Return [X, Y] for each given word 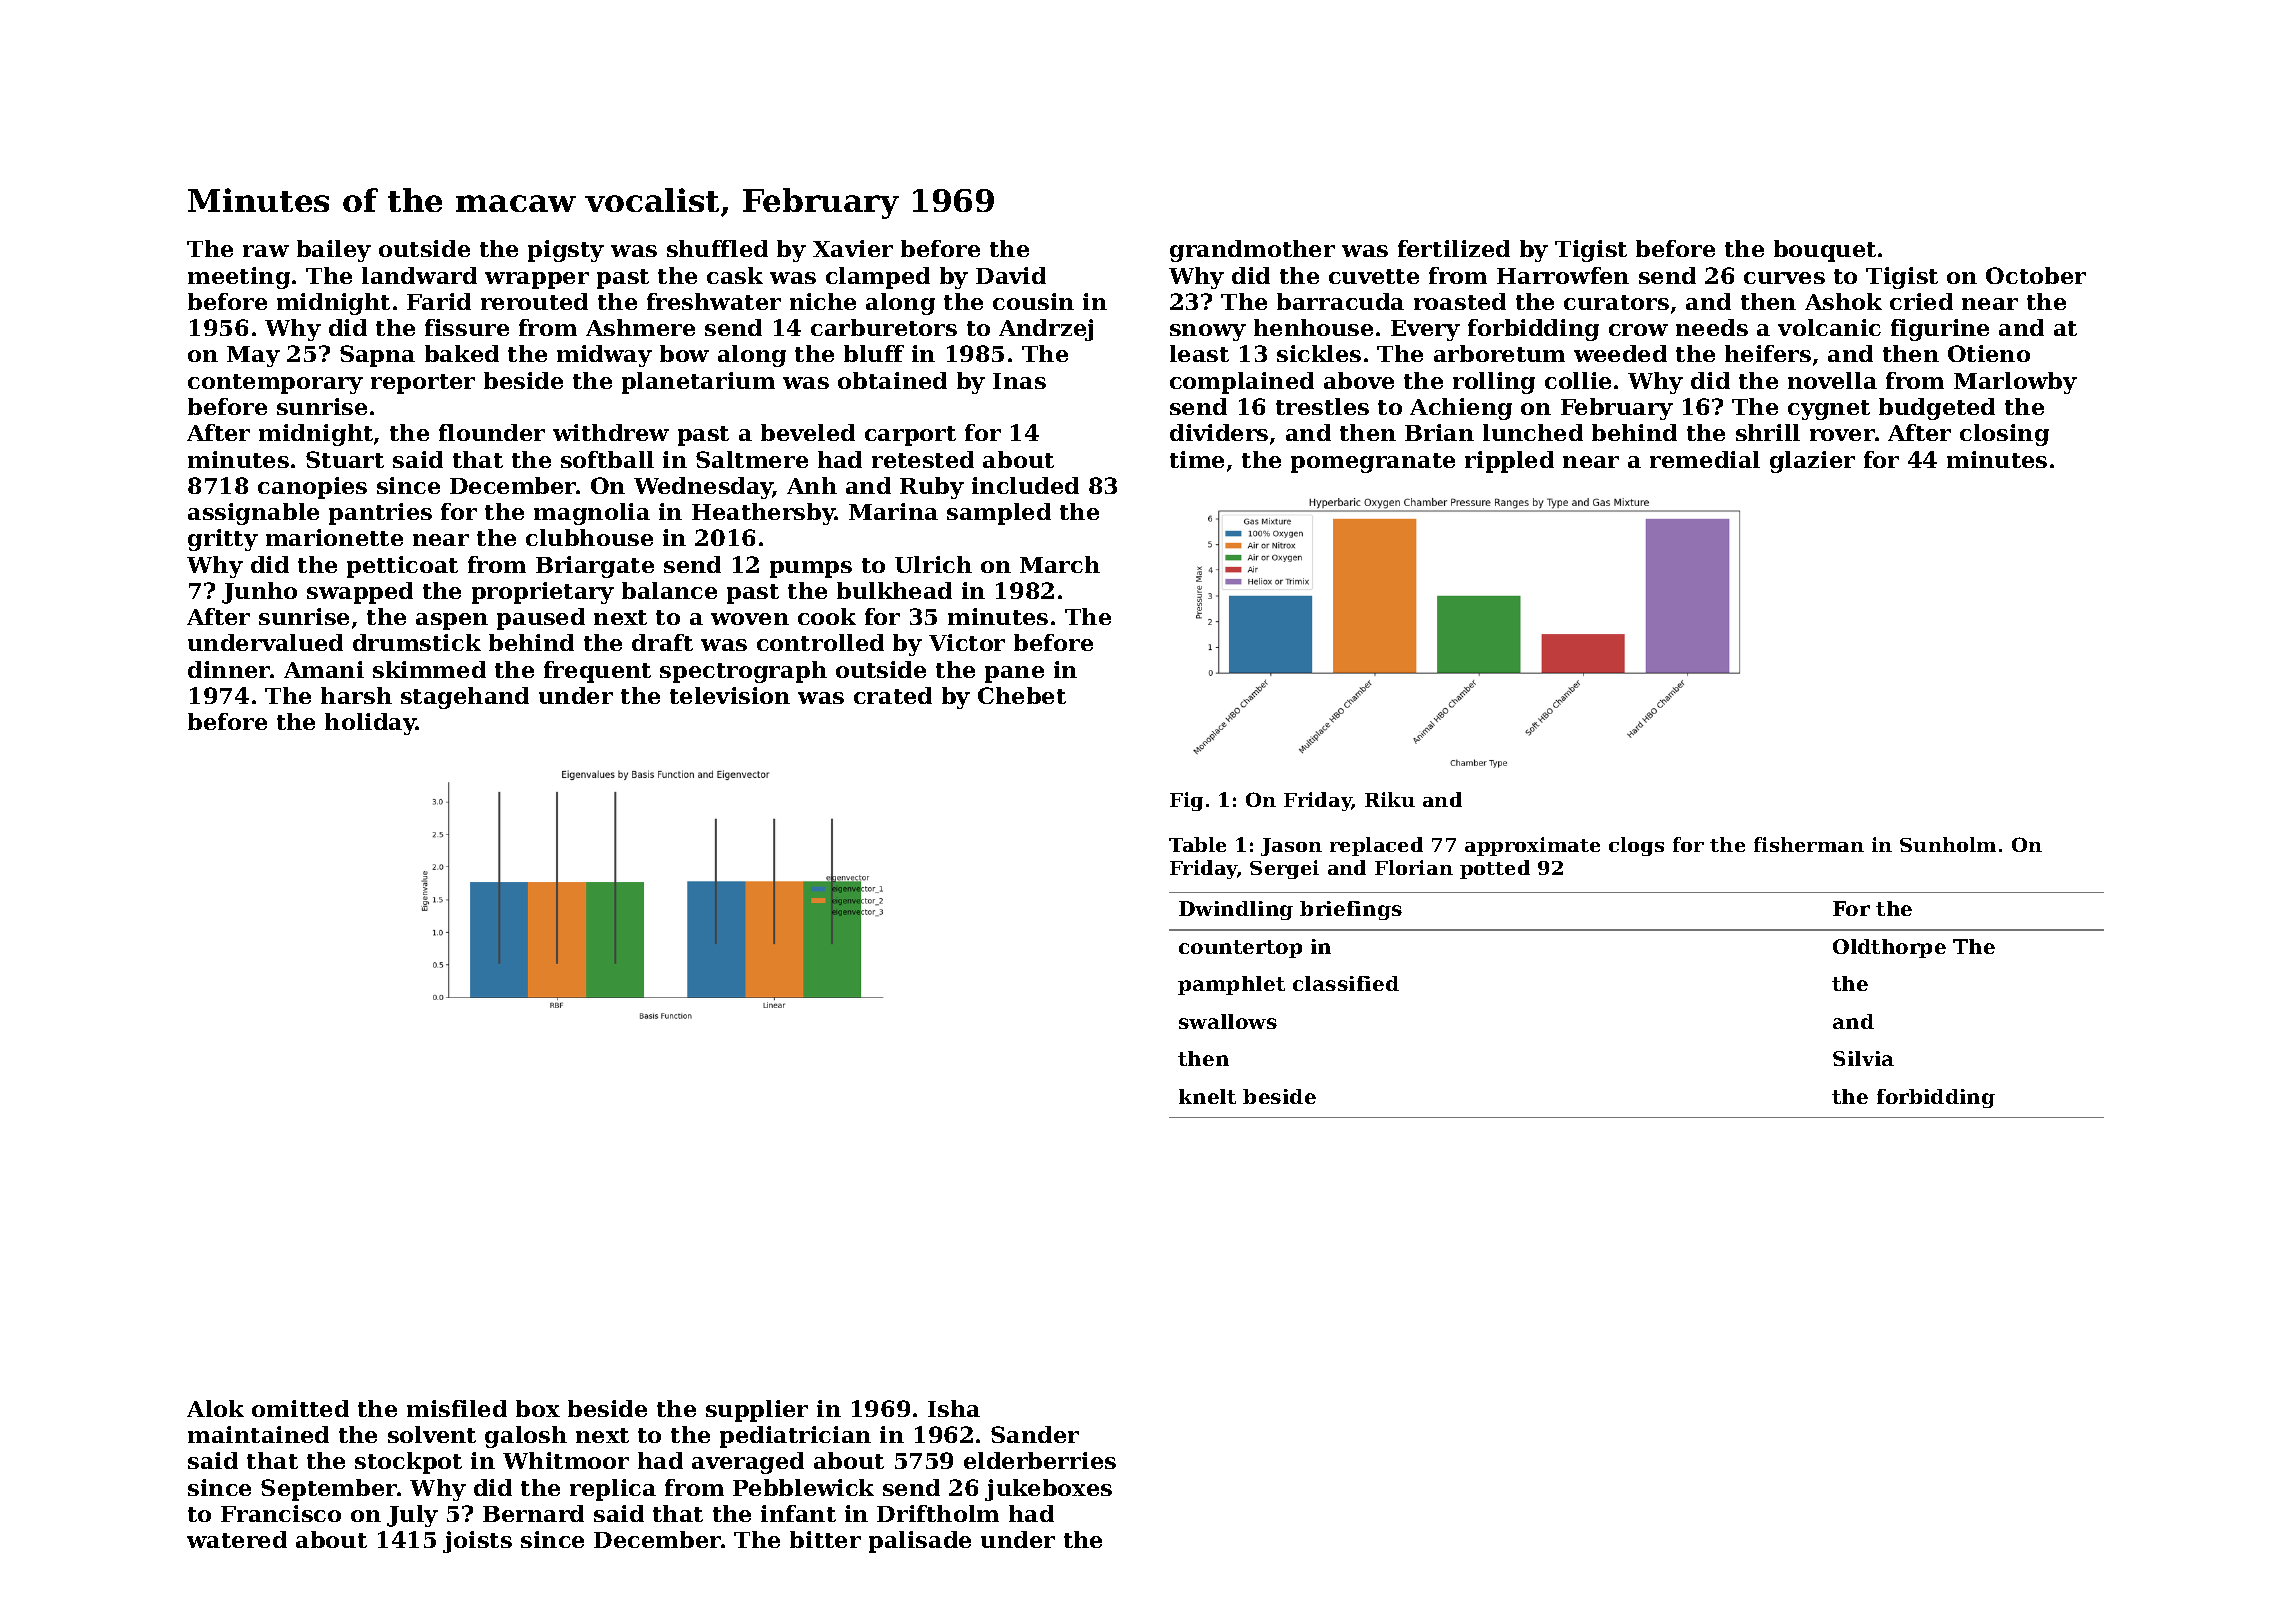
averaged [748, 1463]
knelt [1207, 1096]
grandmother [1252, 251]
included [1025, 485]
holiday [370, 724]
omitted [300, 1408]
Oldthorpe [1889, 948]
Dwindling [1236, 910]
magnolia [592, 514]
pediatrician [795, 1437]
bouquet [1825, 251]
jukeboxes [1048, 1490]
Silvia [1863, 1058]
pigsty [566, 251]
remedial [1705, 459]
